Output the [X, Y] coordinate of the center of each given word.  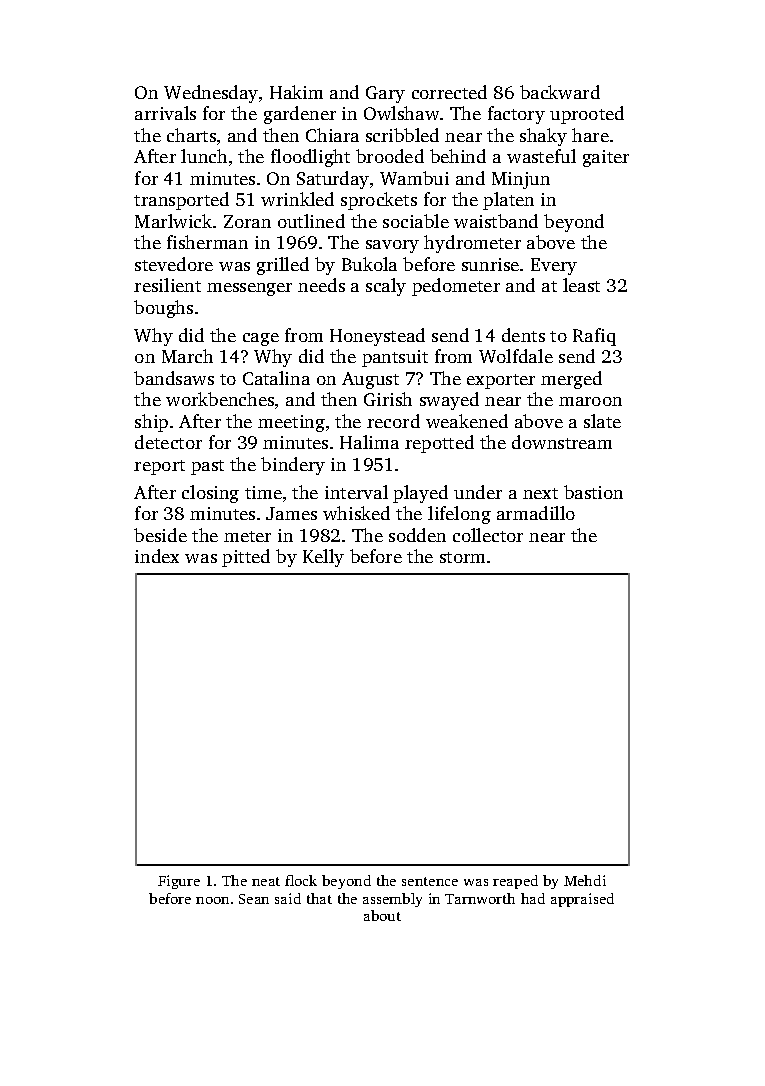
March [187, 356]
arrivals [165, 113]
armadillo [536, 513]
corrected [449, 92]
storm [462, 557]
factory [516, 115]
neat [266, 881]
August [370, 380]
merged [571, 380]
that [319, 898]
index [157, 556]
